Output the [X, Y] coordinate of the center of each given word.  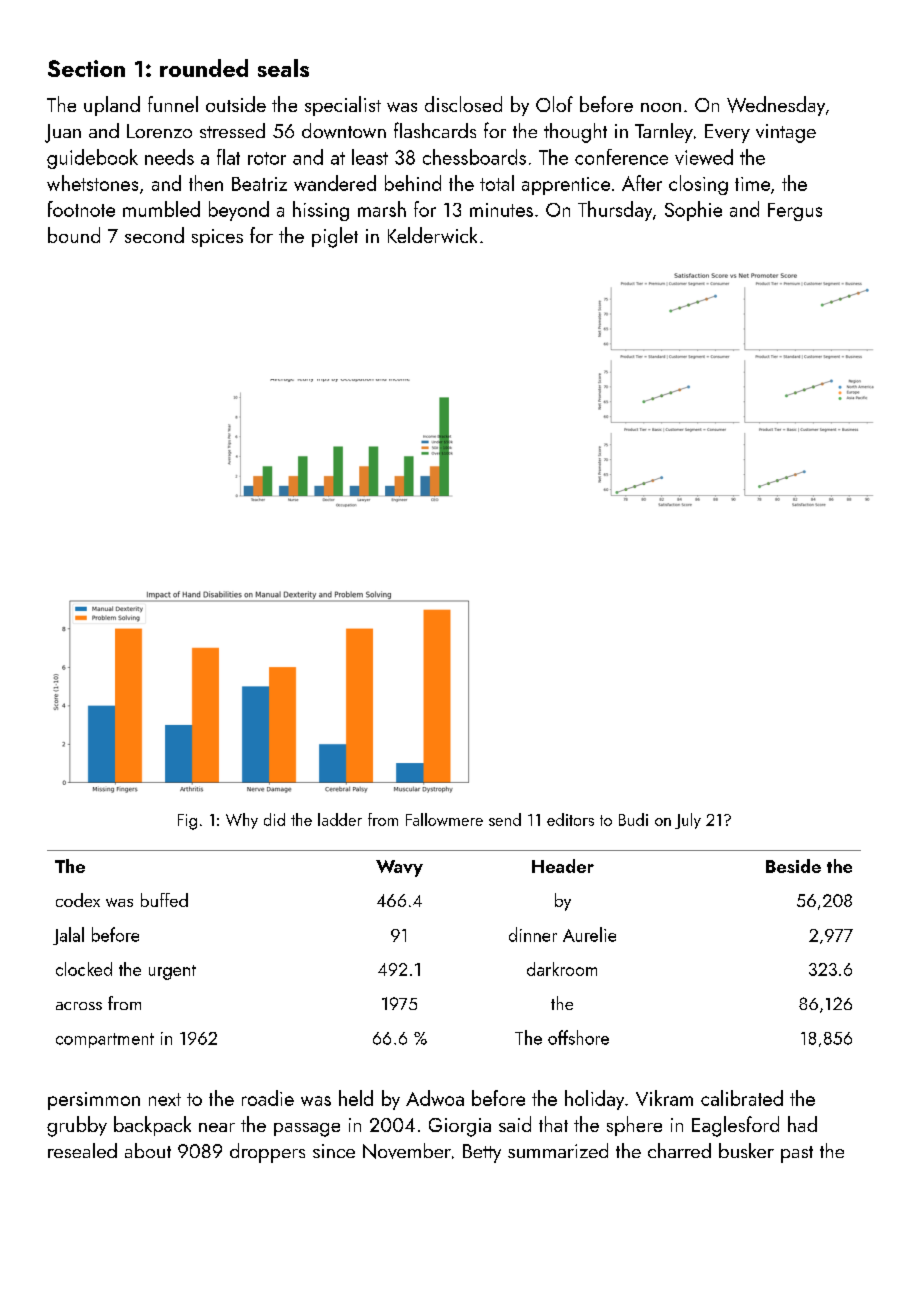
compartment [105, 1040]
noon [661, 107]
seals [283, 68]
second [154, 235]
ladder [340, 819]
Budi [633, 819]
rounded [204, 68]
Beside [793, 866]
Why [242, 821]
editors [570, 819]
